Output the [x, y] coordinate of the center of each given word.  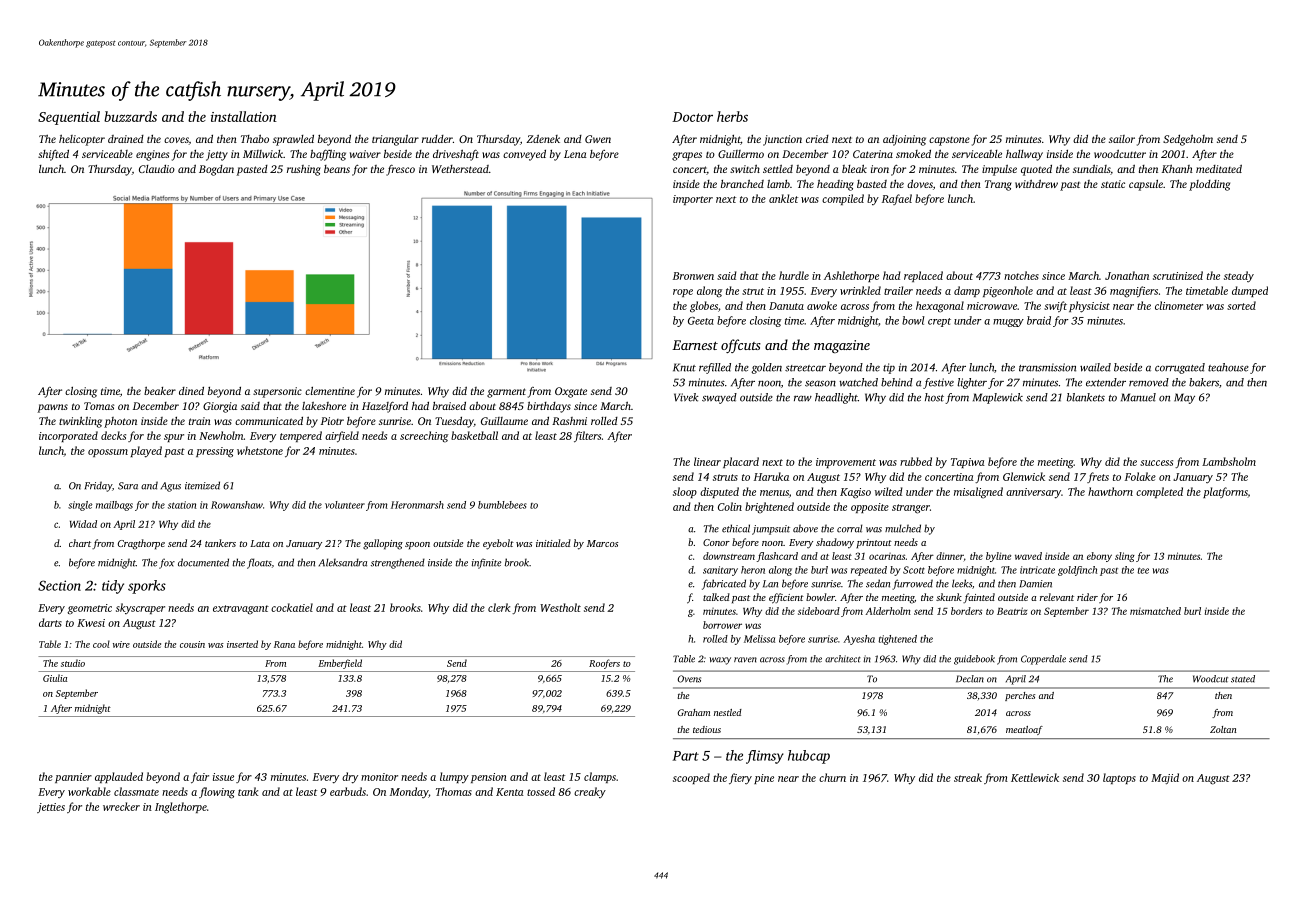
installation [244, 116]
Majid [1165, 778]
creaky [590, 792]
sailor [1122, 139]
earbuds [348, 791]
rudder [437, 139]
